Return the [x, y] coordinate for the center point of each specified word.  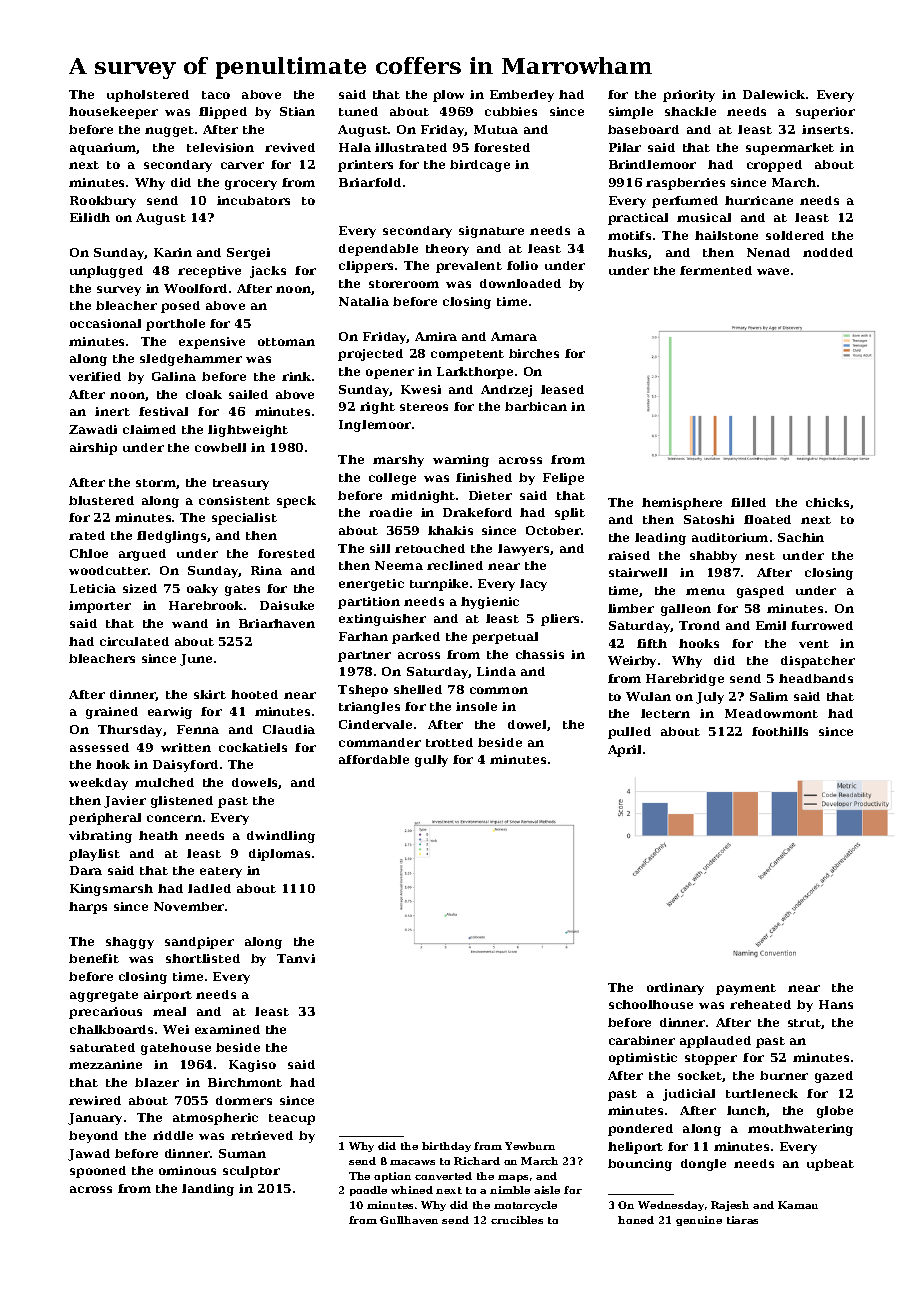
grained [112, 713]
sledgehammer [191, 360]
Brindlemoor [652, 164]
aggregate [104, 996]
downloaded [520, 283]
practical [638, 219]
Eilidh [90, 217]
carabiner [642, 1040]
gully [431, 761]
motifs [629, 235]
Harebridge [685, 680]
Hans [836, 1004]
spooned [98, 1172]
